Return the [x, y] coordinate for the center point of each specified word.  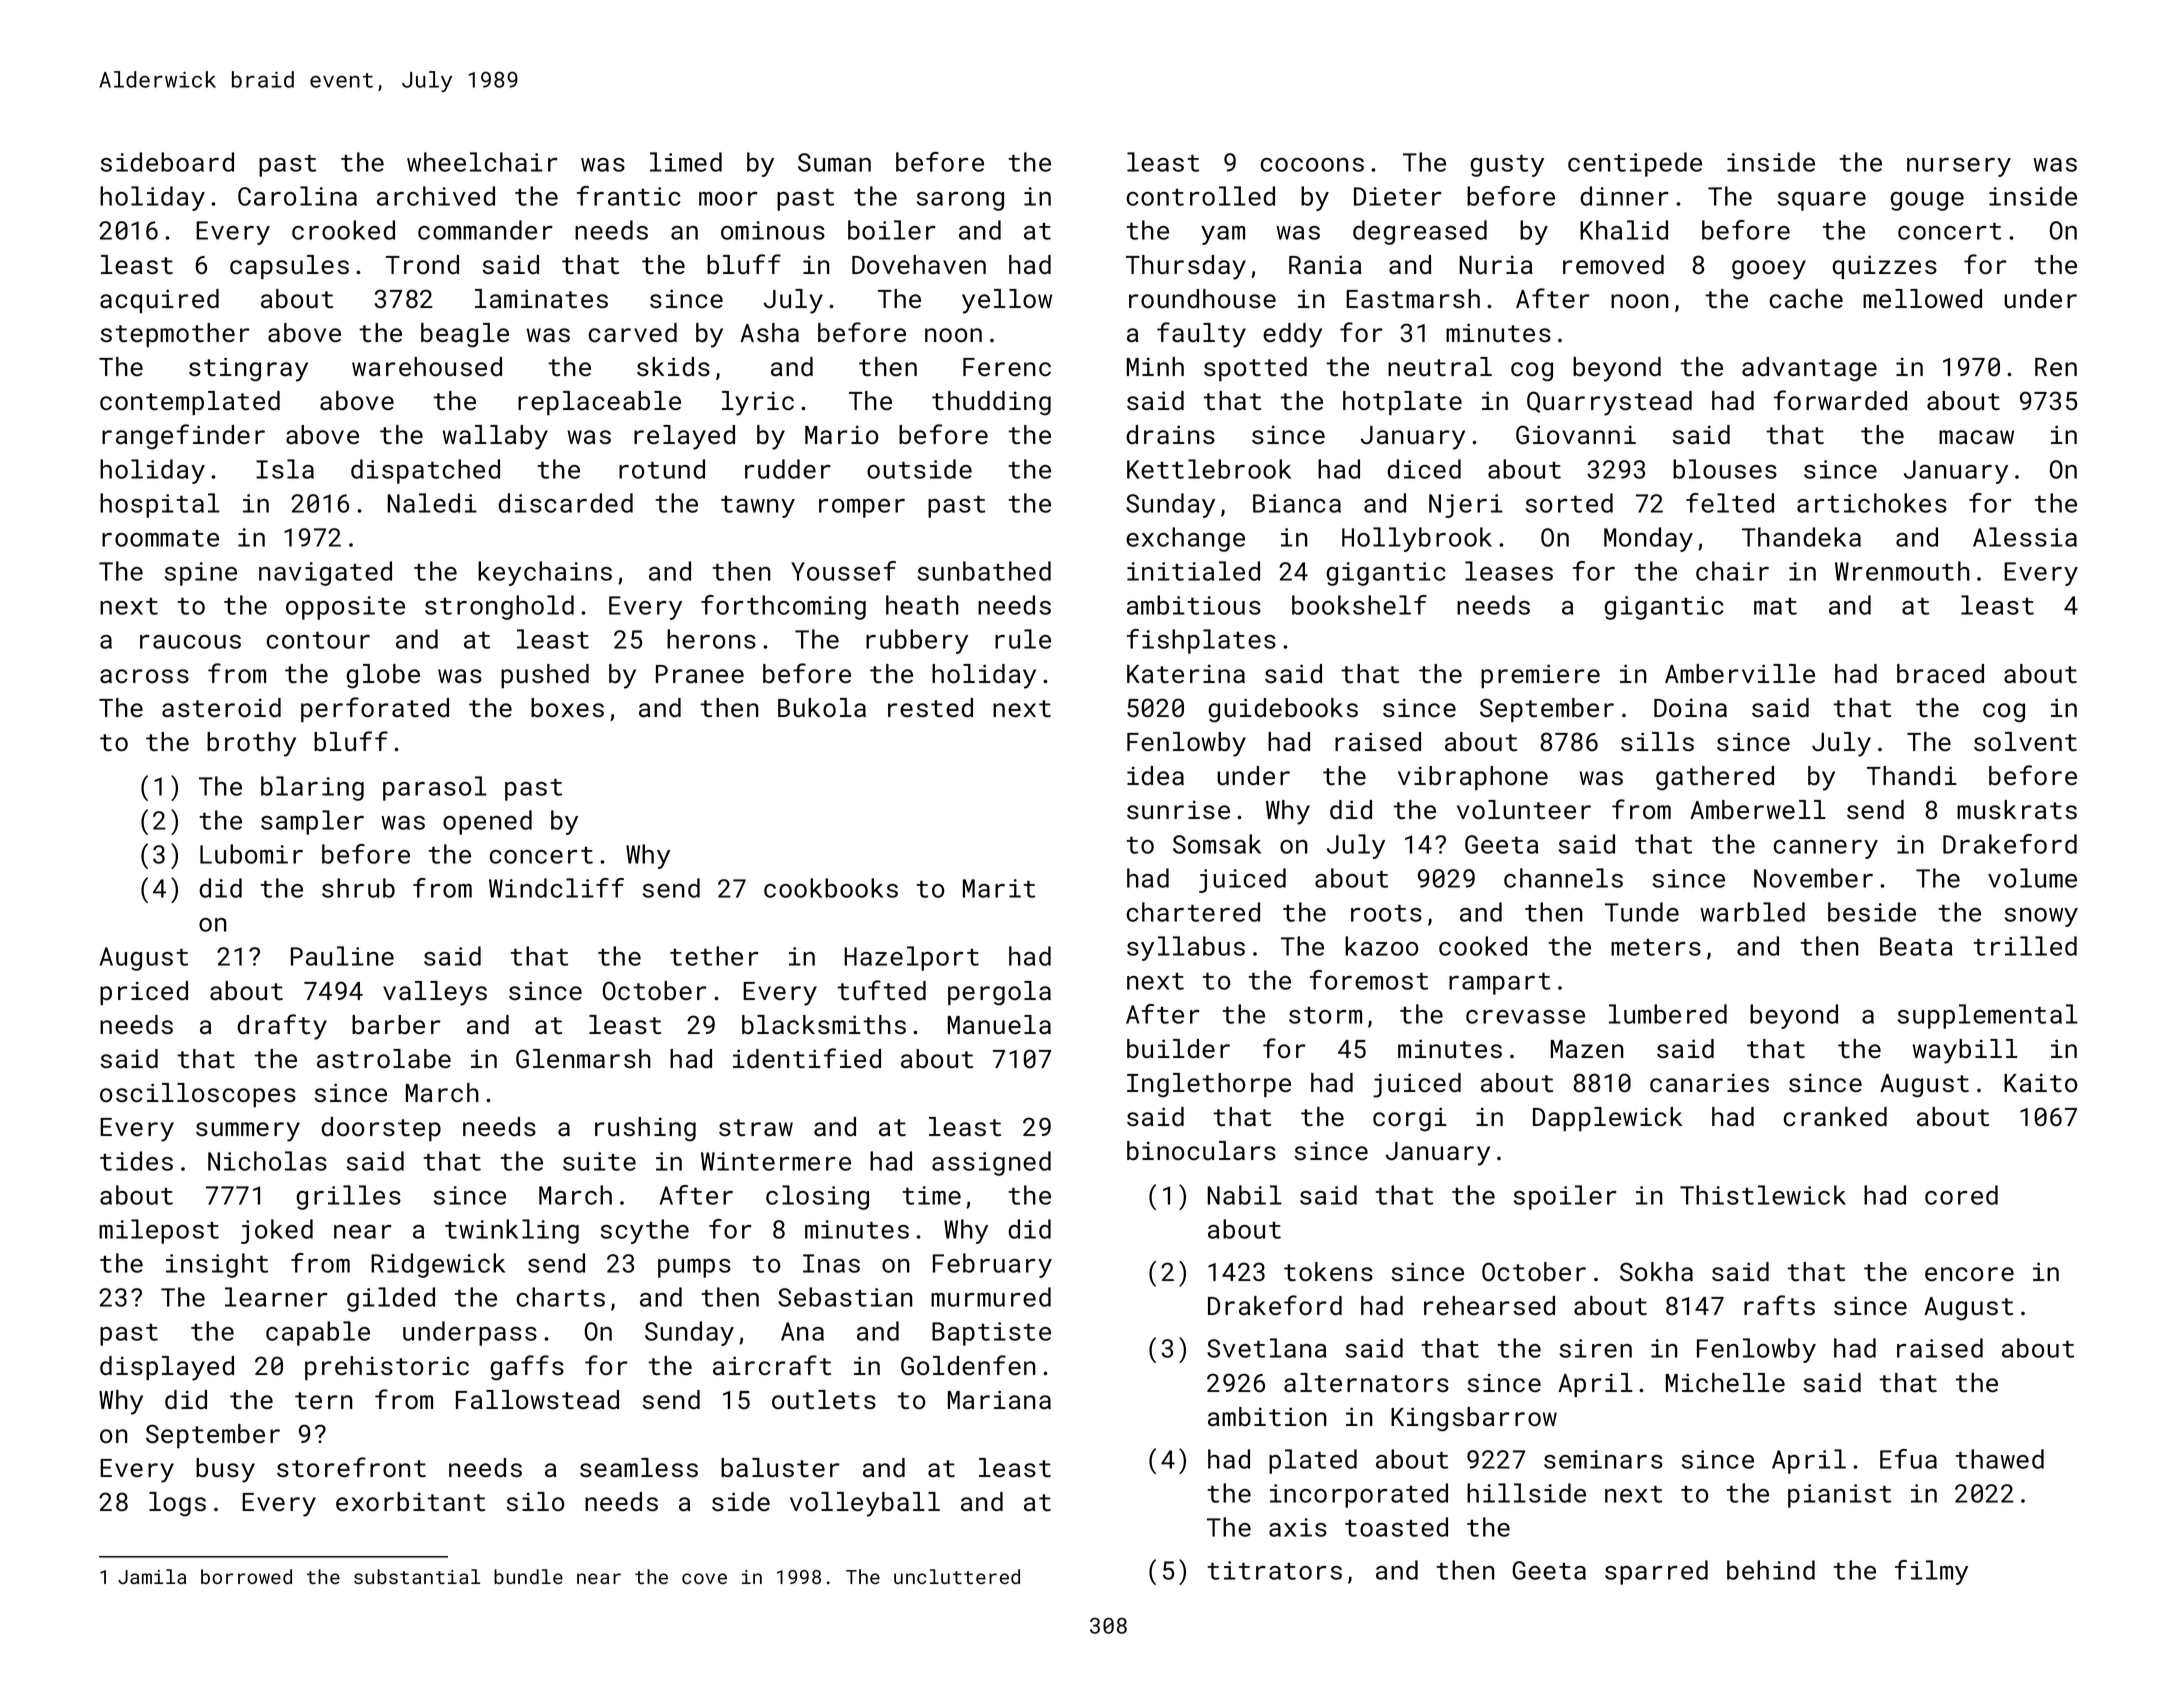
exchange [1185, 539]
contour [318, 640]
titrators [1274, 1570]
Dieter [1398, 196]
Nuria [1496, 265]
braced [1940, 674]
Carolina [297, 196]
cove [704, 1578]
